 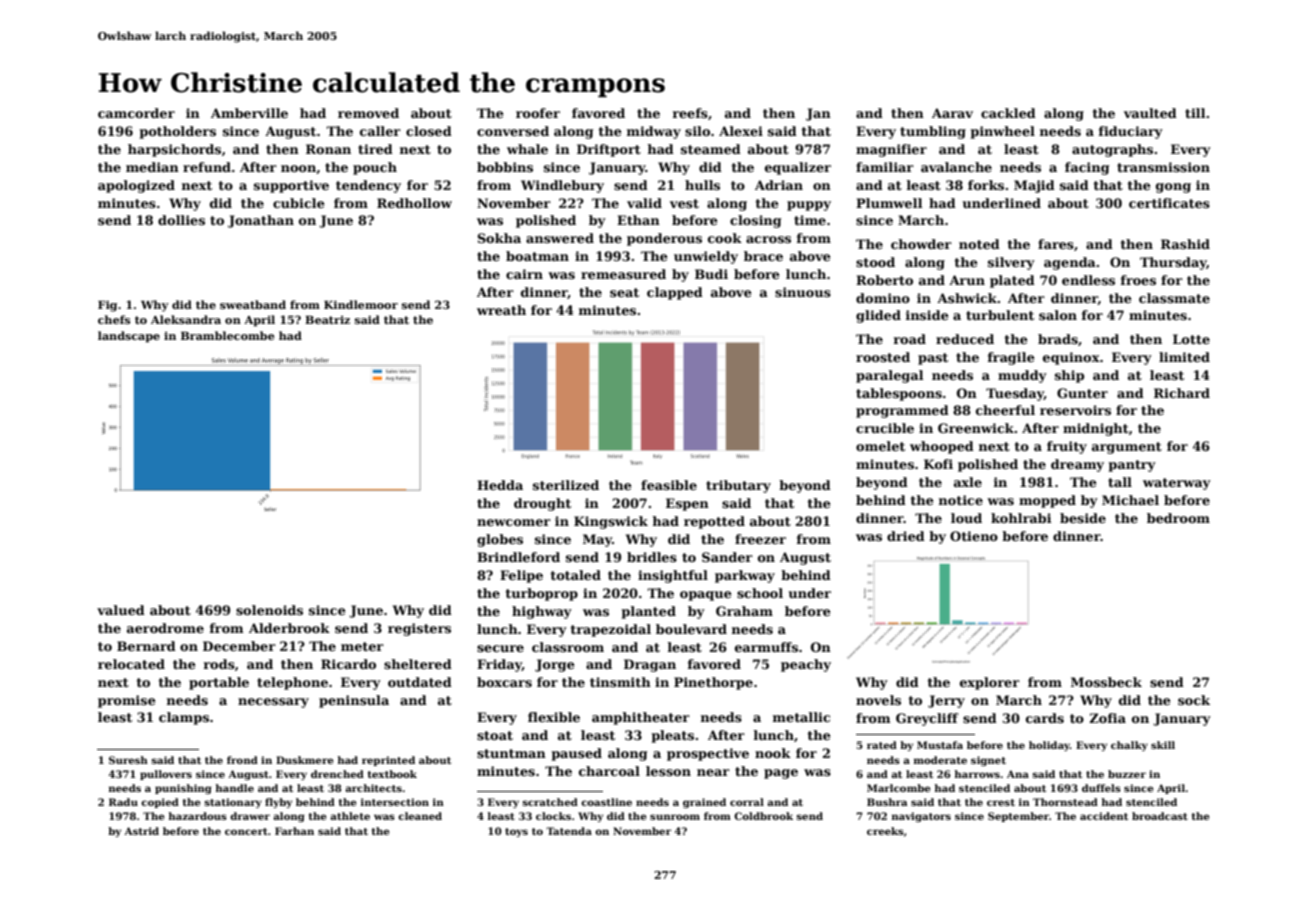 What do you see at coordinates (249, 113) in the page?
I see `Amberville` at bounding box center [249, 113].
